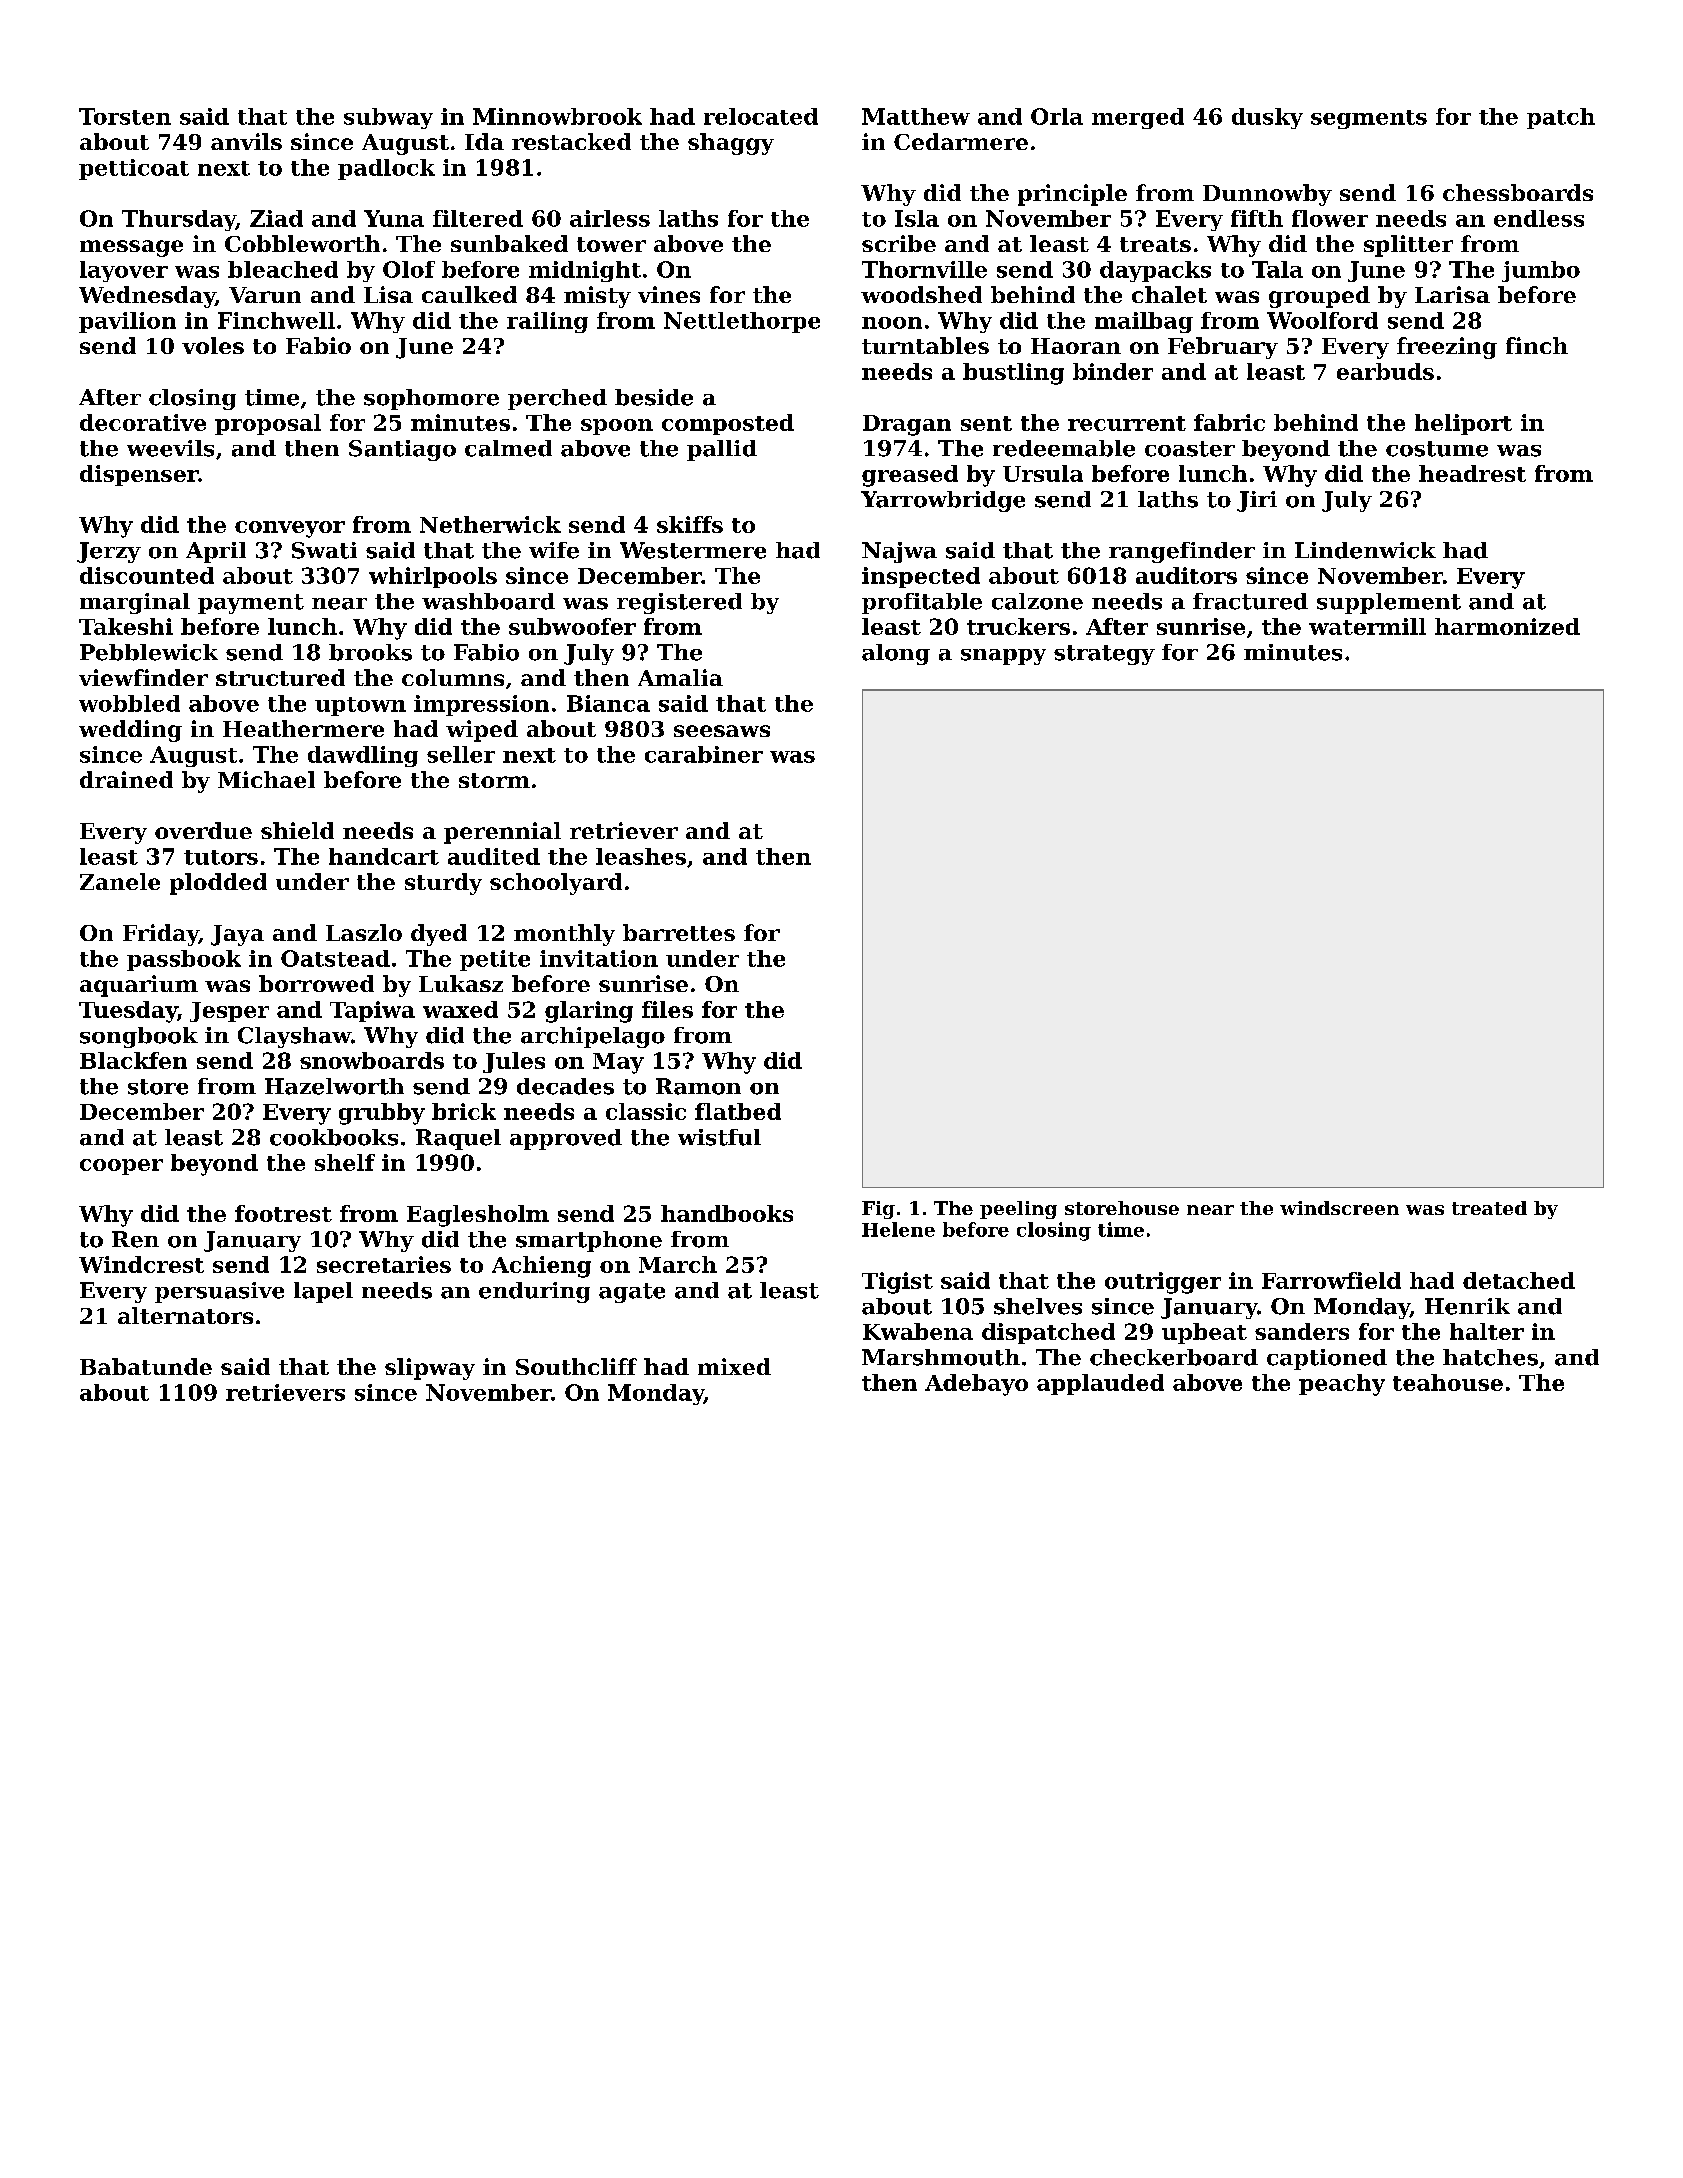  I want to click on layover, so click(124, 271).
